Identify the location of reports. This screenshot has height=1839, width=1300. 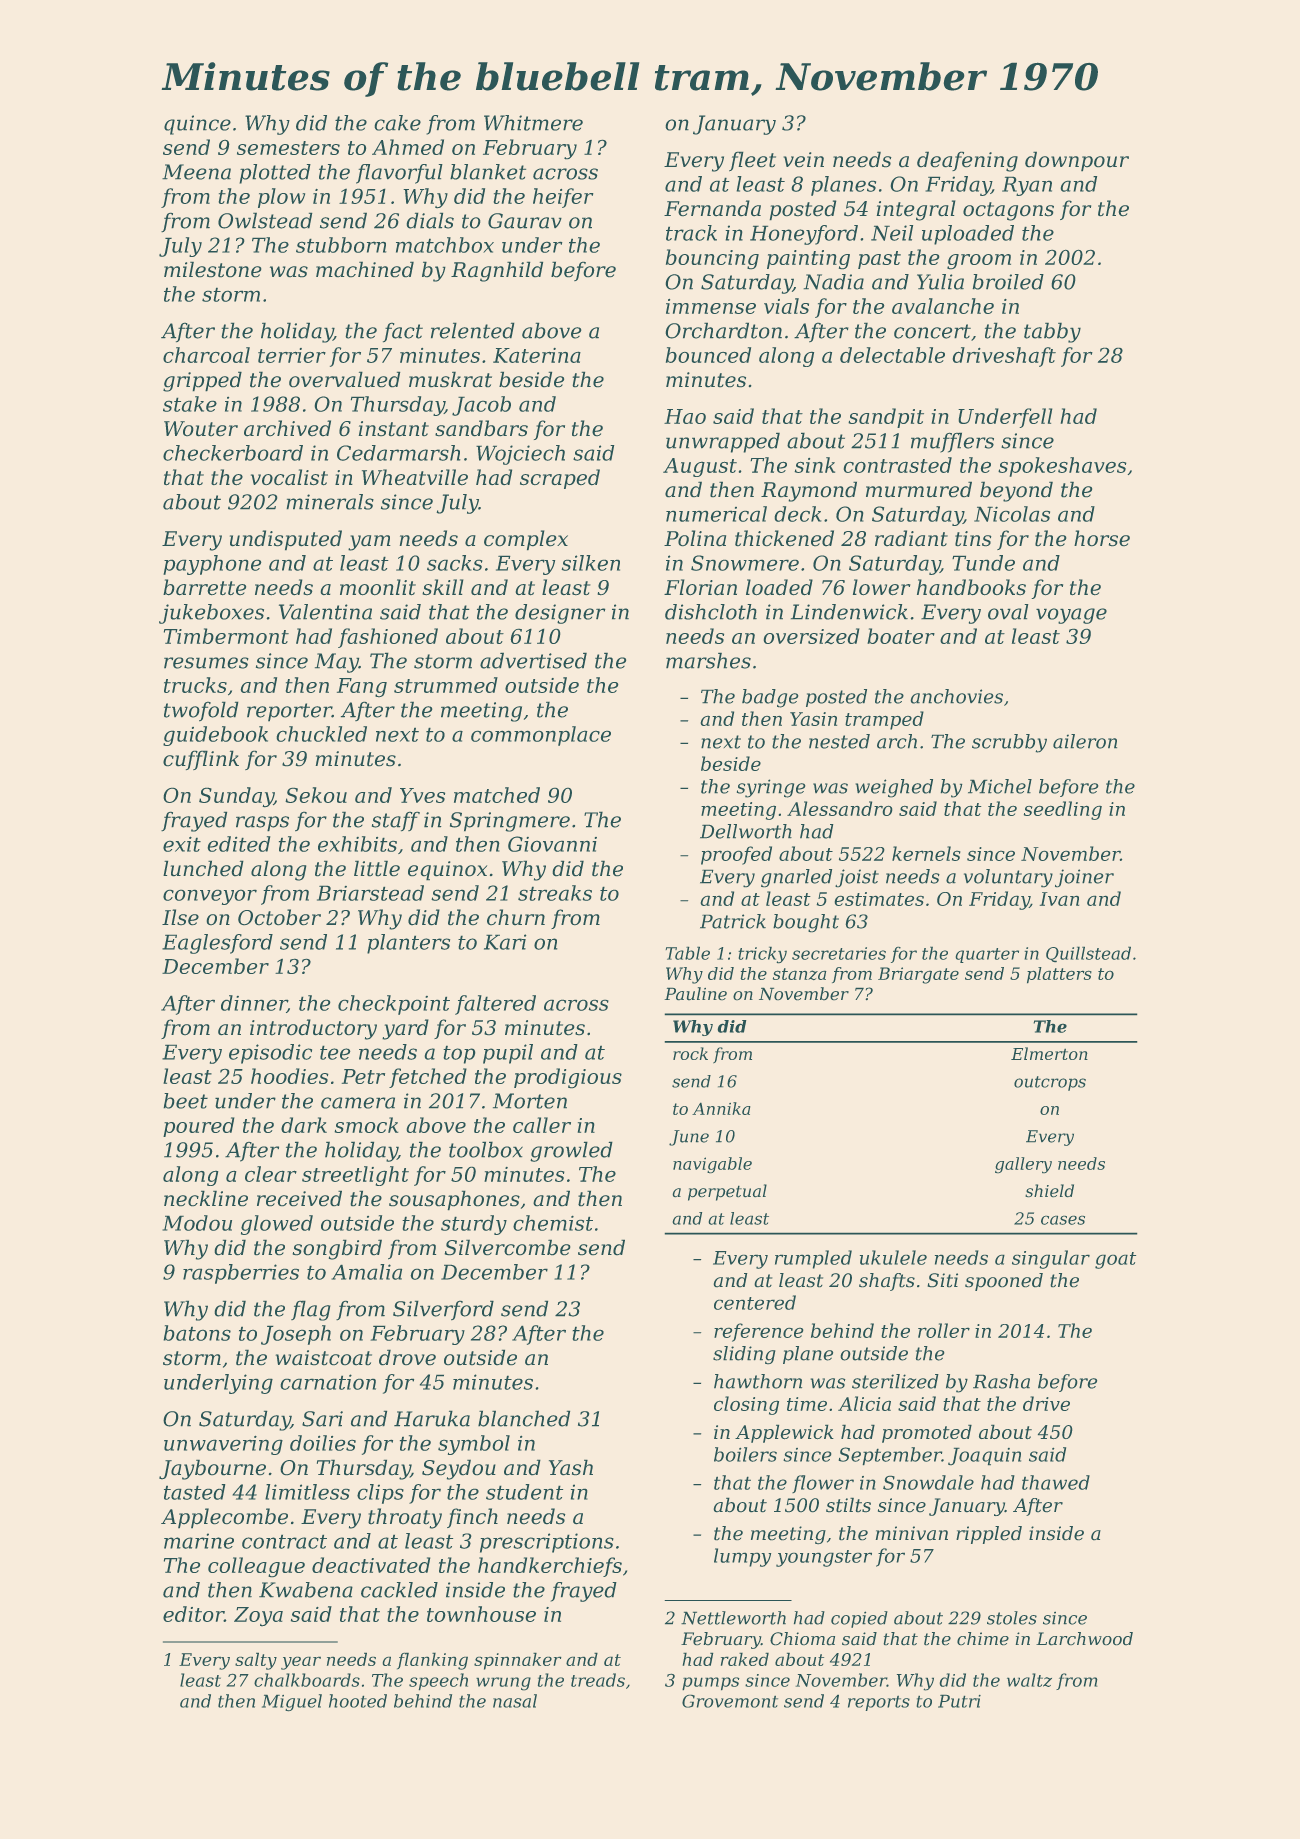
(879, 1703).
